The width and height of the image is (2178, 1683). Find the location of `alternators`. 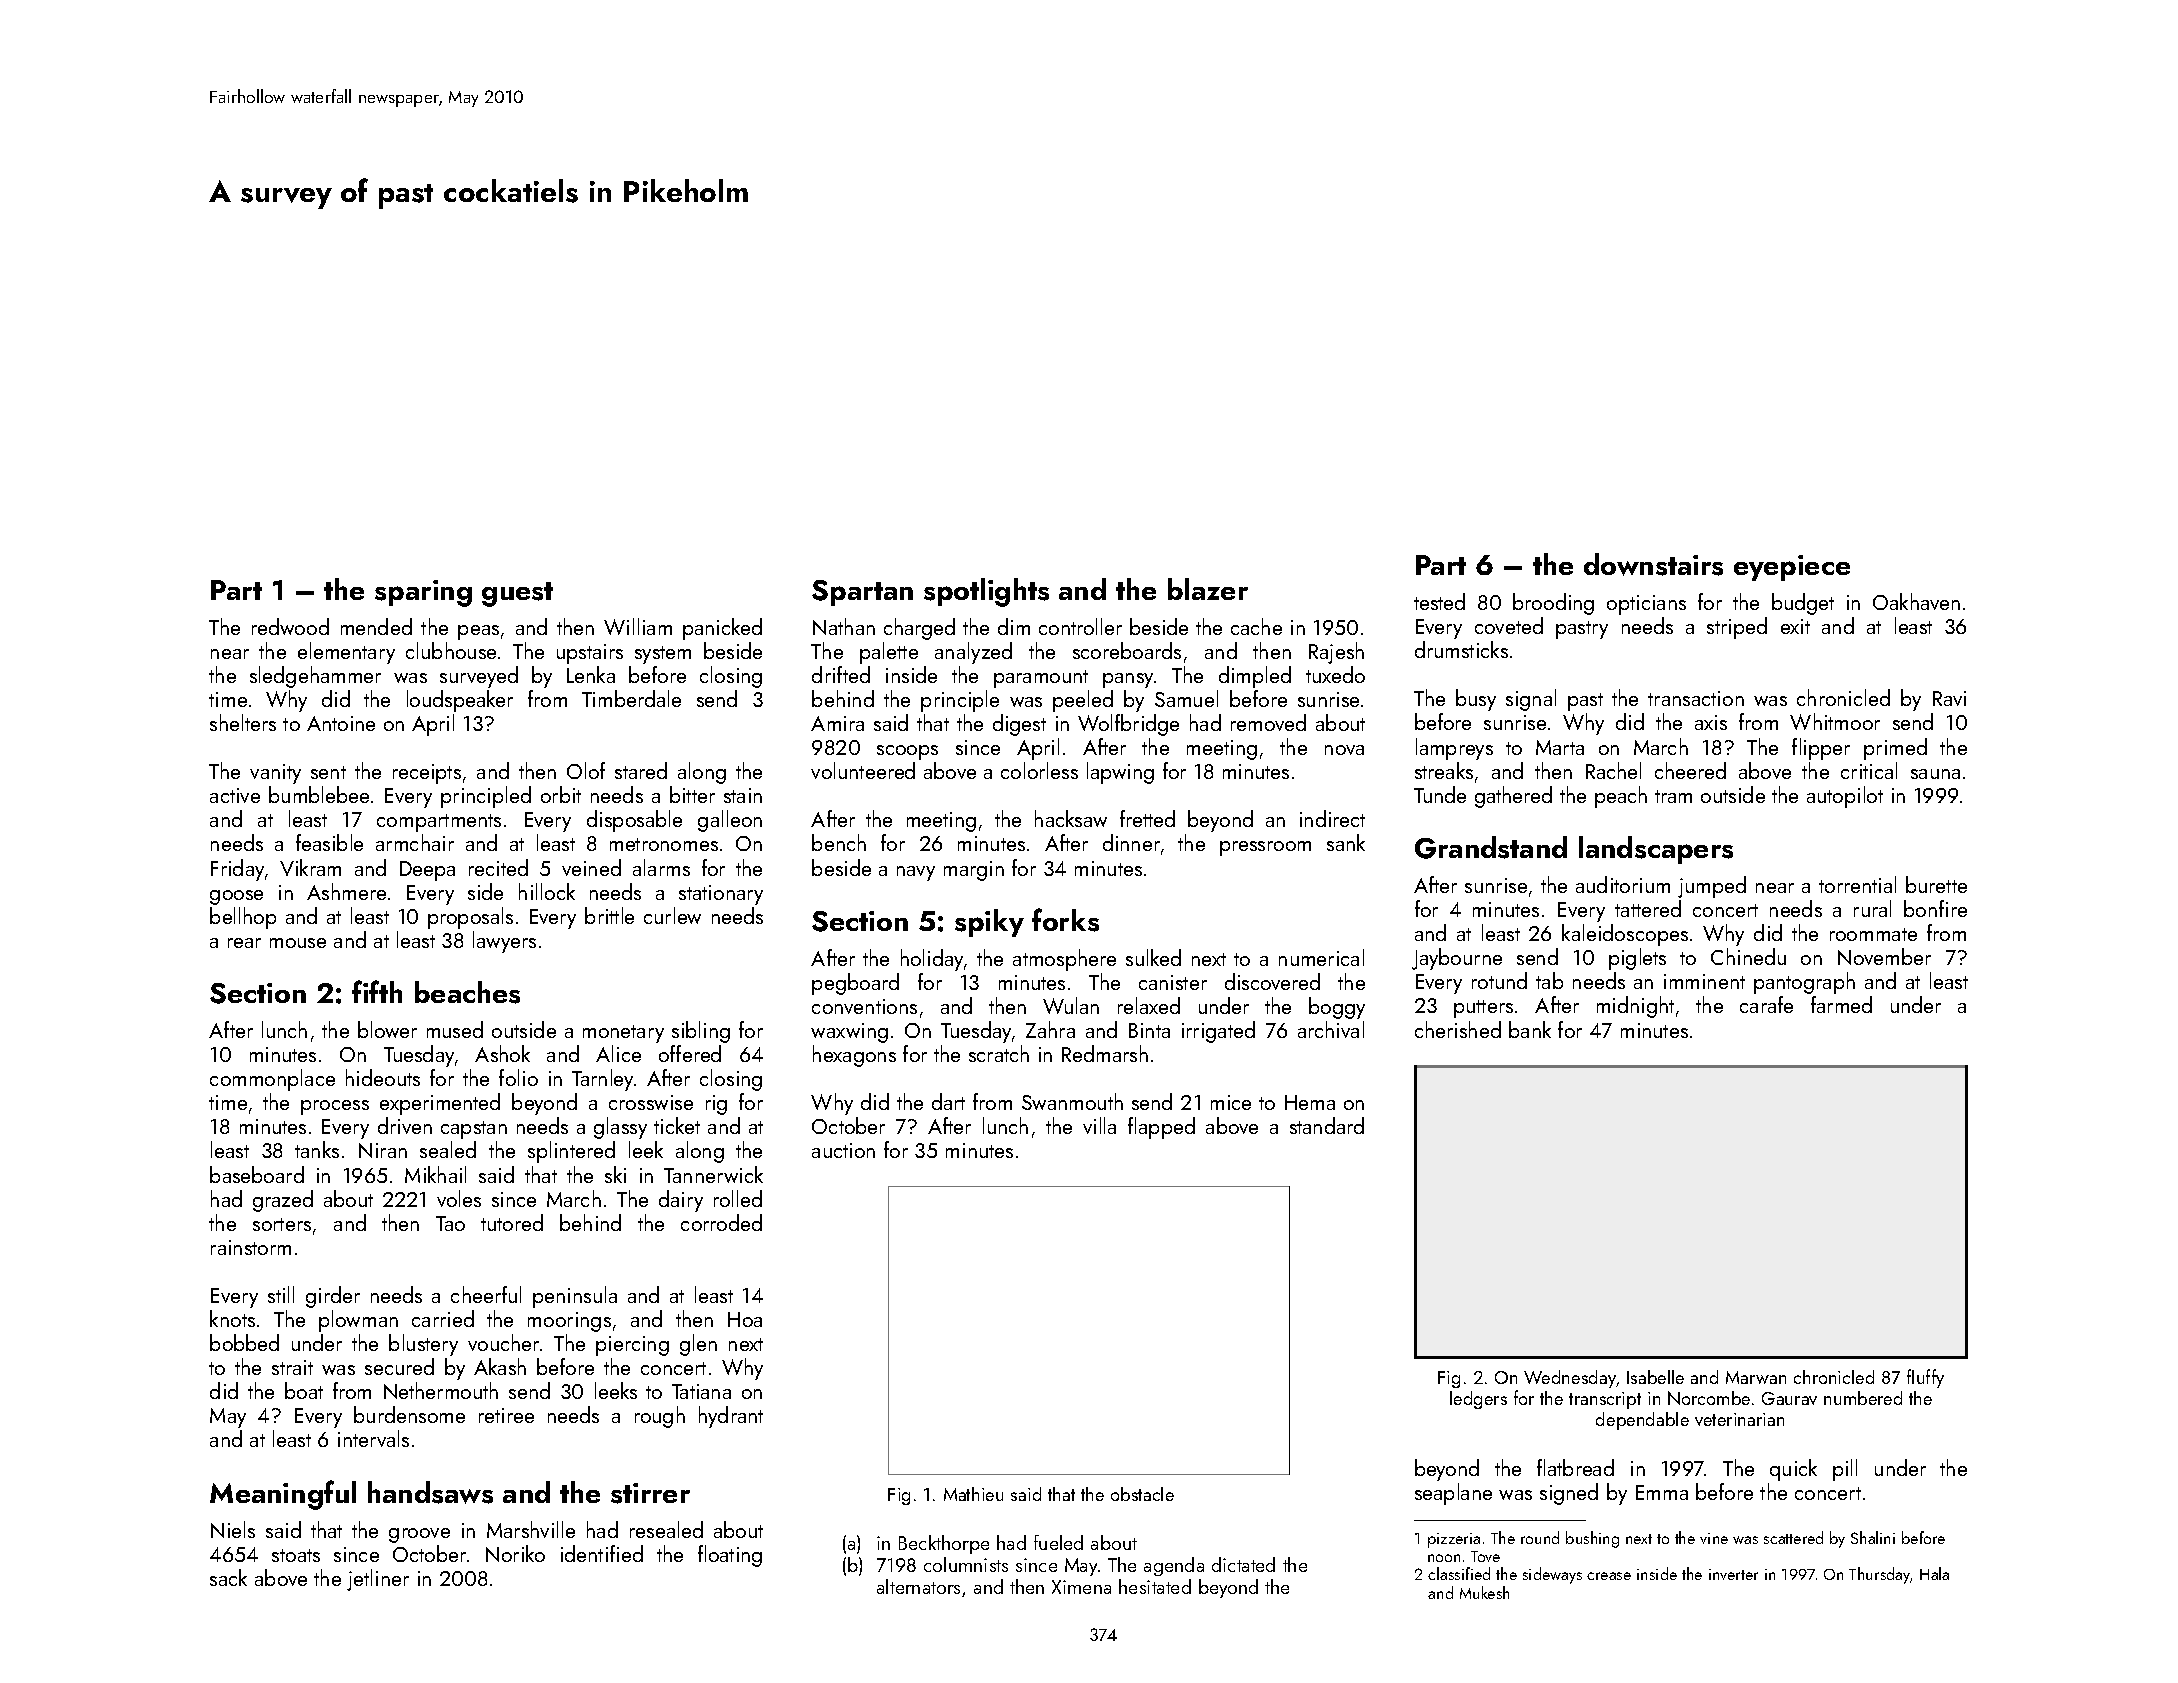

alternators is located at coordinates (918, 1586).
